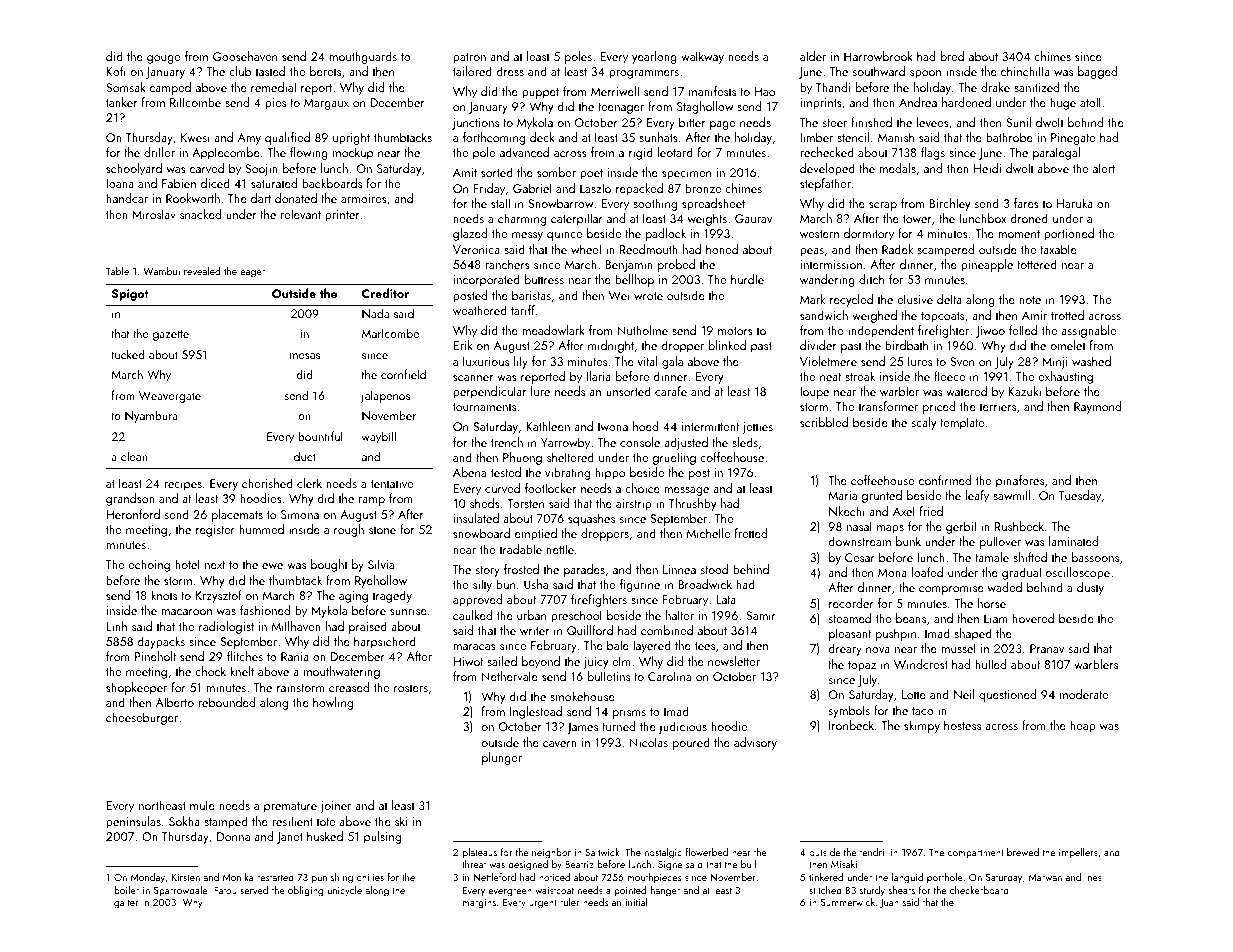 The width and height of the screenshot is (1233, 952). What do you see at coordinates (301, 214) in the screenshot?
I see `relevant` at bounding box center [301, 214].
